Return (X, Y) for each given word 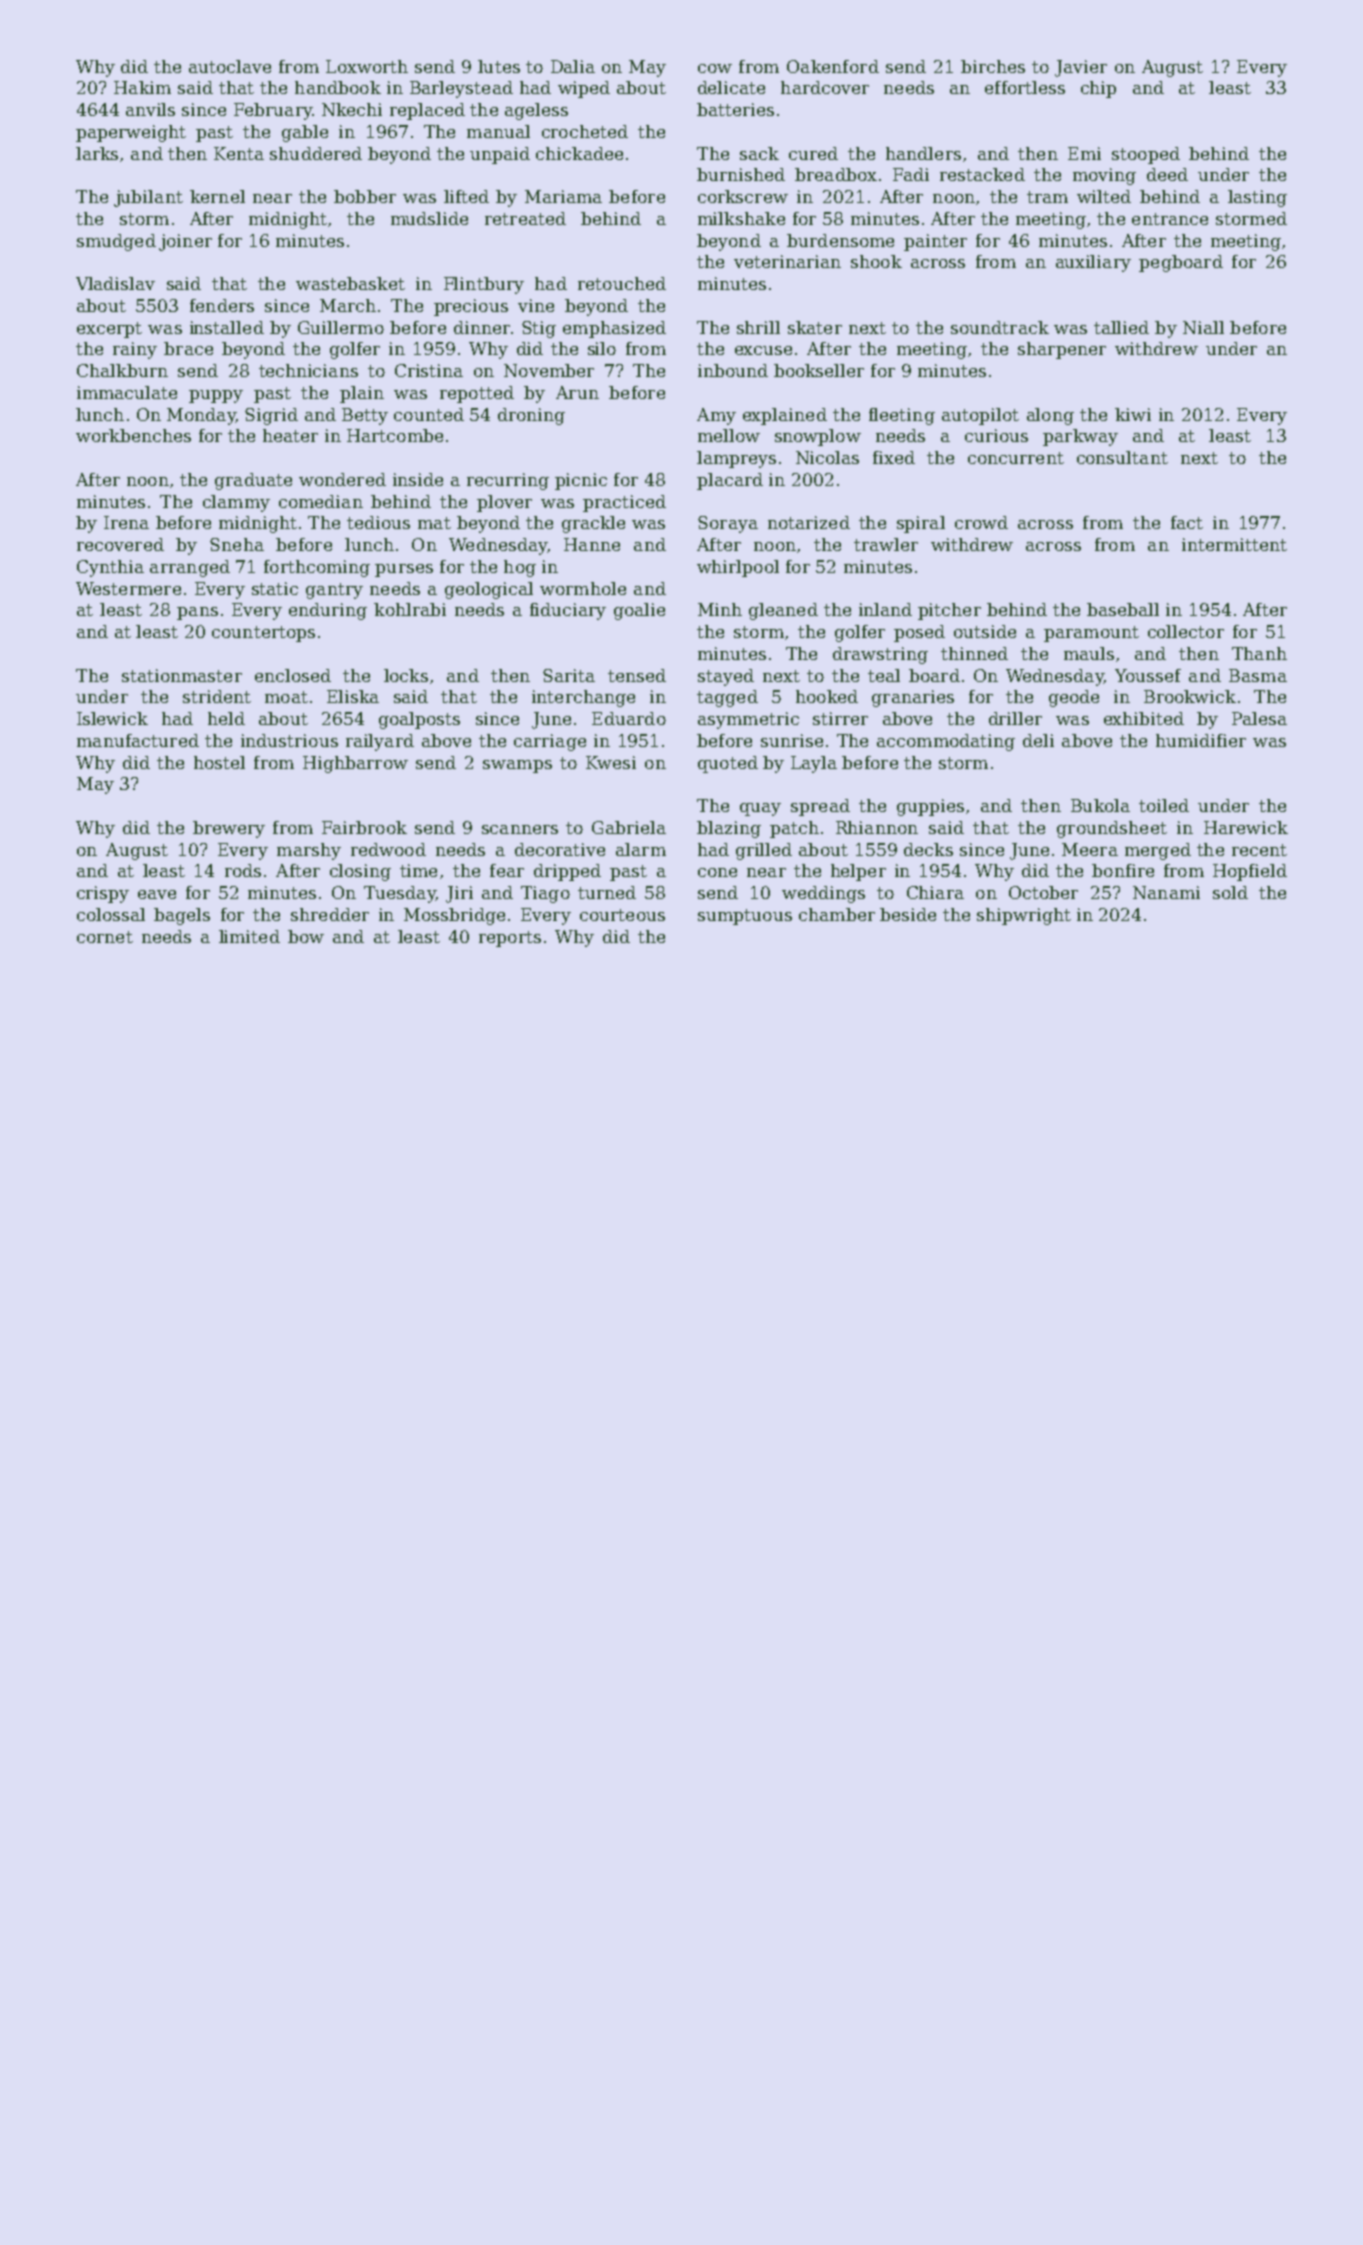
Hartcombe (395, 435)
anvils (150, 109)
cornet (105, 937)
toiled (1164, 805)
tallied (1121, 327)
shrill (758, 327)
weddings (823, 894)
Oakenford (833, 66)
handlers (923, 153)
